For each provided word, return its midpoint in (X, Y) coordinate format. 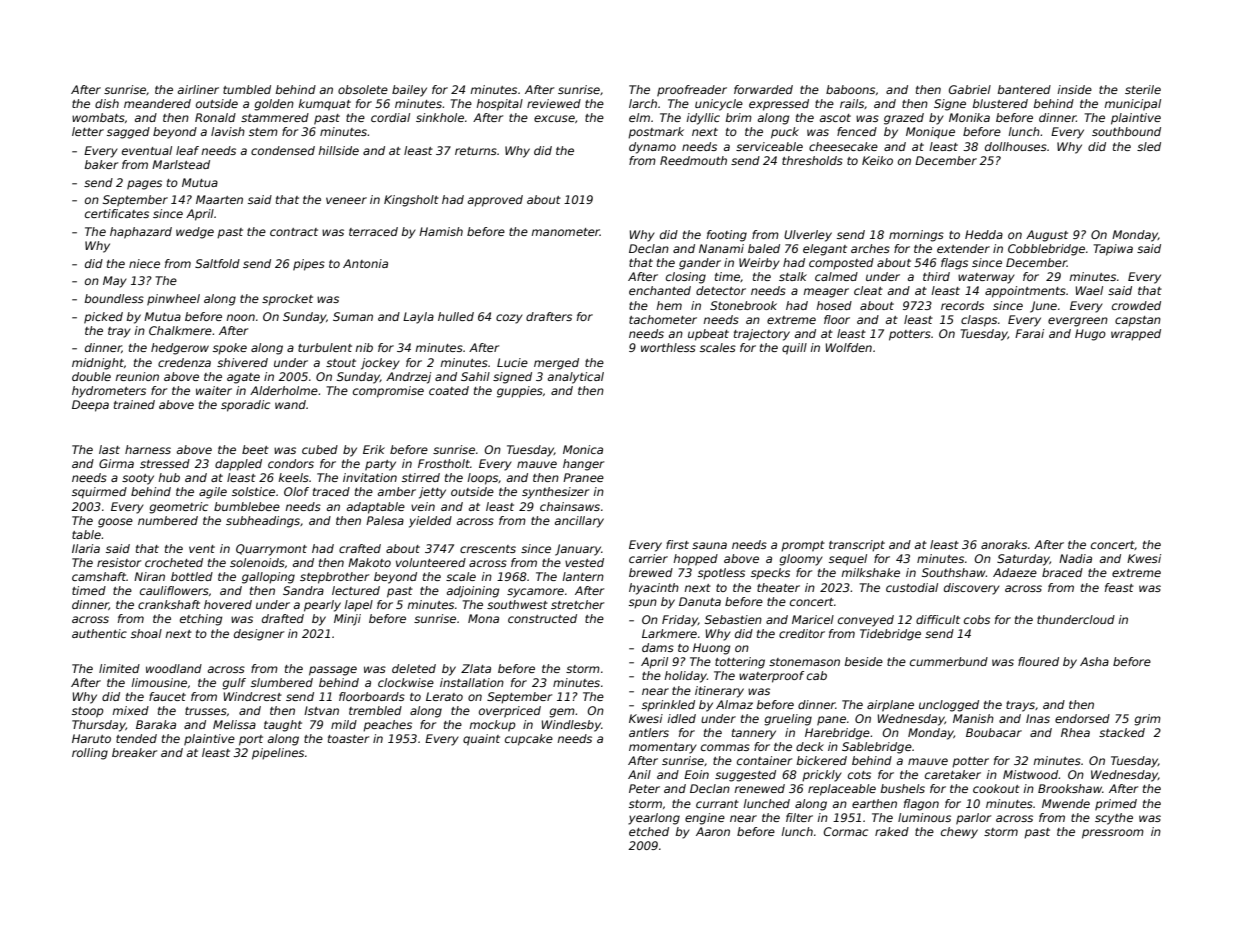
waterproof (771, 677)
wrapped (1136, 335)
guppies (520, 392)
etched (649, 831)
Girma (116, 463)
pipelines (278, 754)
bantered (1024, 89)
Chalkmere (180, 330)
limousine (159, 682)
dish (107, 103)
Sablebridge (877, 748)
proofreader (692, 91)
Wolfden (849, 347)
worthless (668, 347)
